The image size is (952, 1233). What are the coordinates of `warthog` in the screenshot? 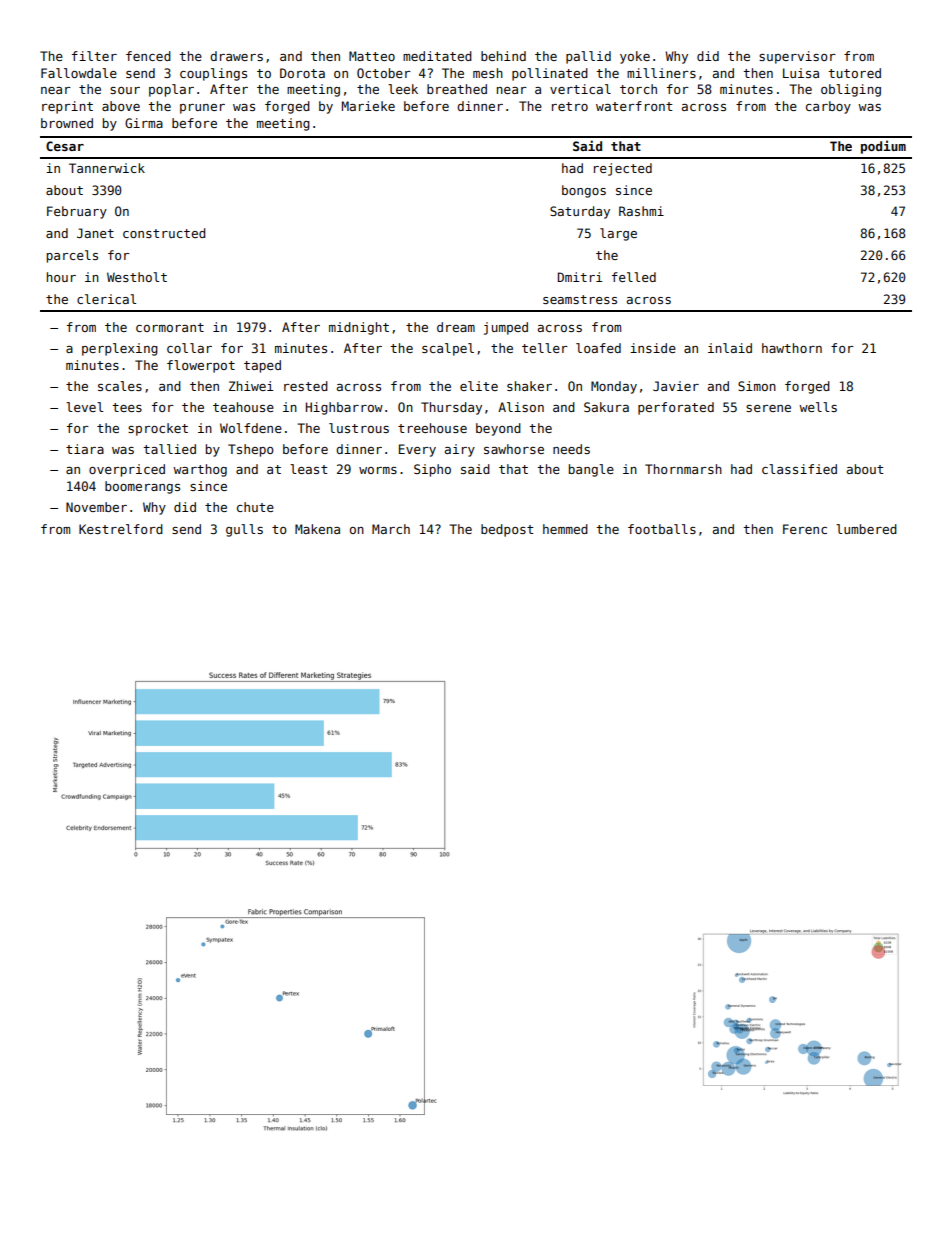 It's located at (200, 470).
